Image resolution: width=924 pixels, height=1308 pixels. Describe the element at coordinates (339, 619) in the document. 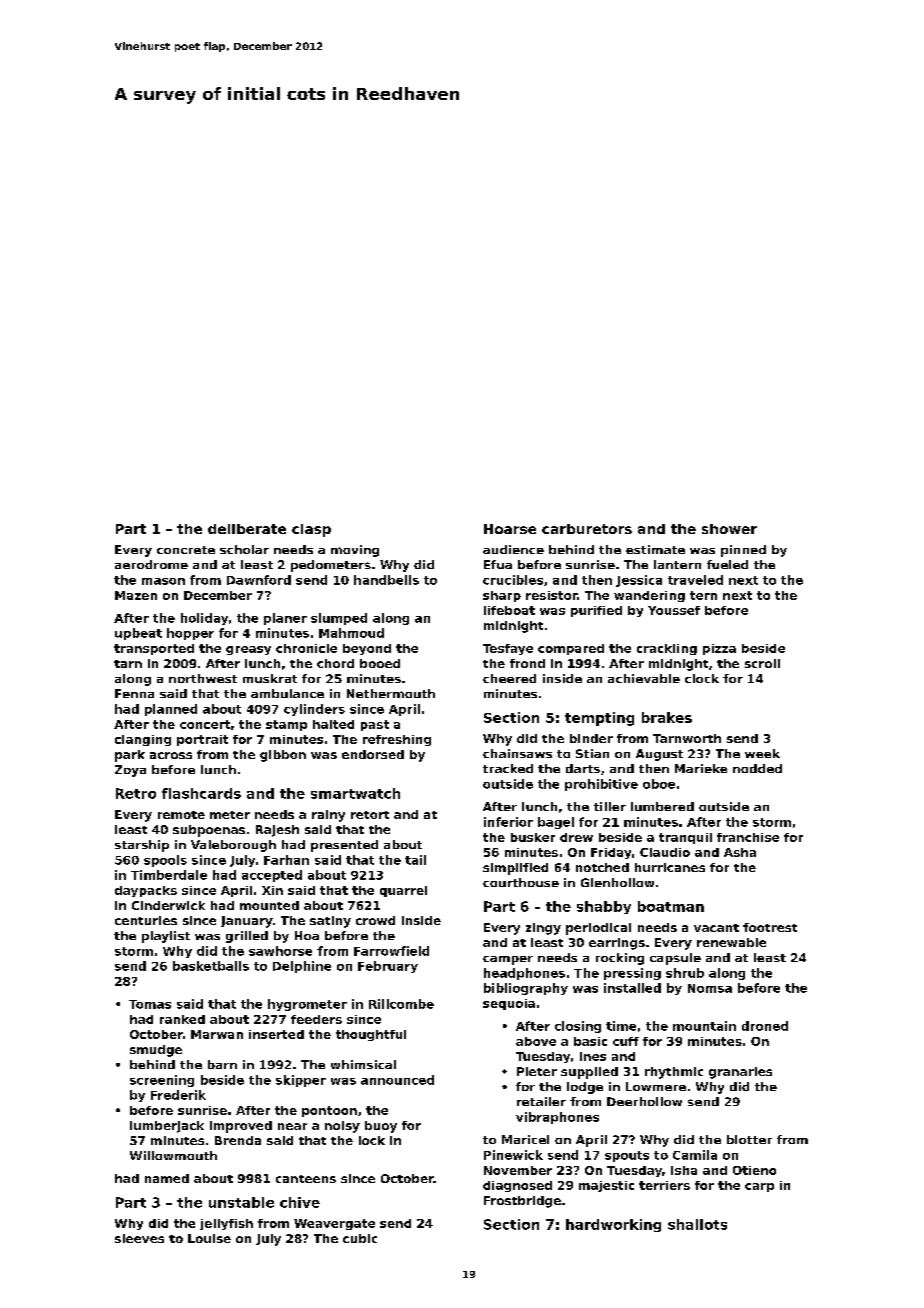

I see `slumped` at that location.
